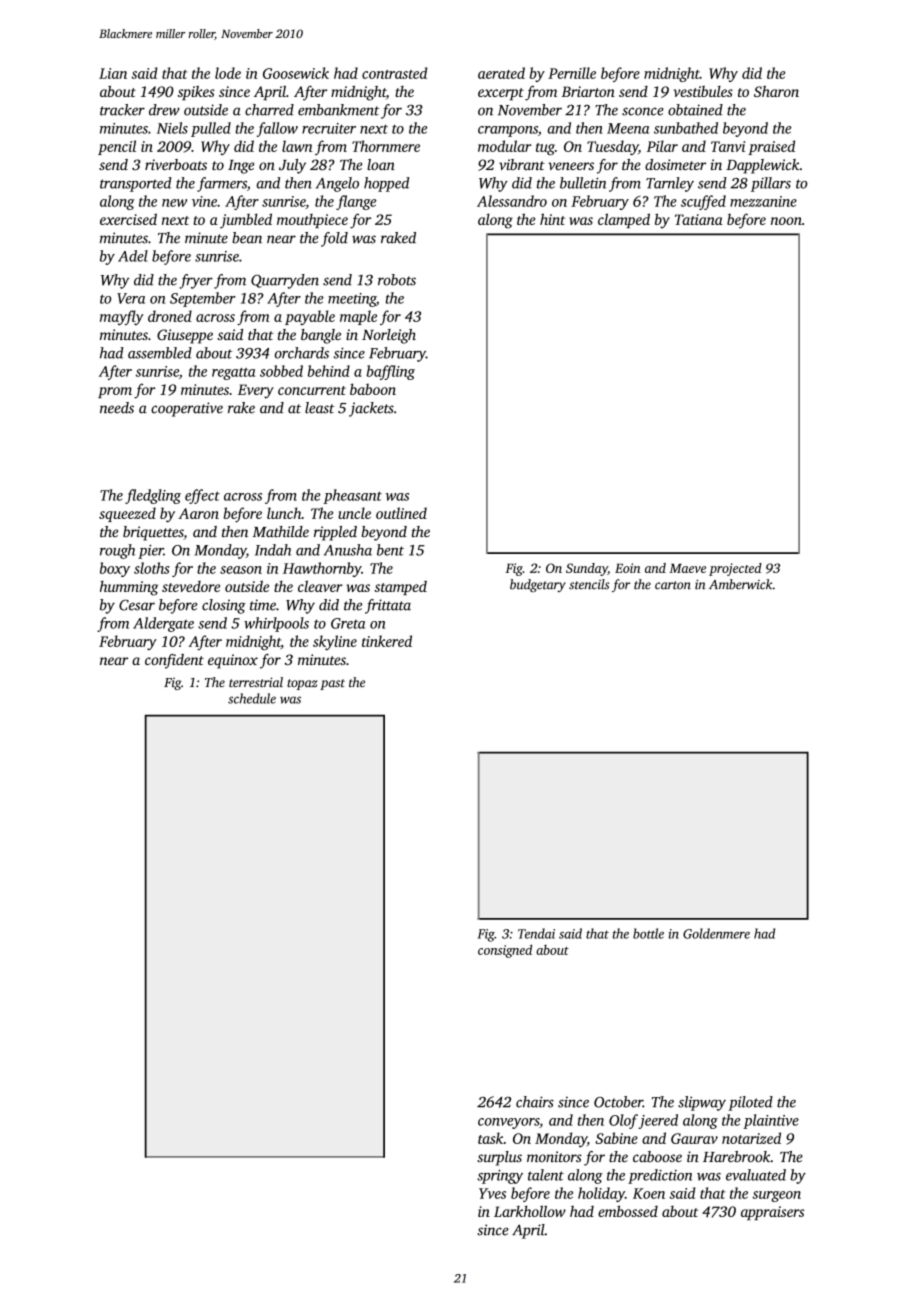  Describe the element at coordinates (394, 73) in the screenshot. I see `contrasted` at that location.
